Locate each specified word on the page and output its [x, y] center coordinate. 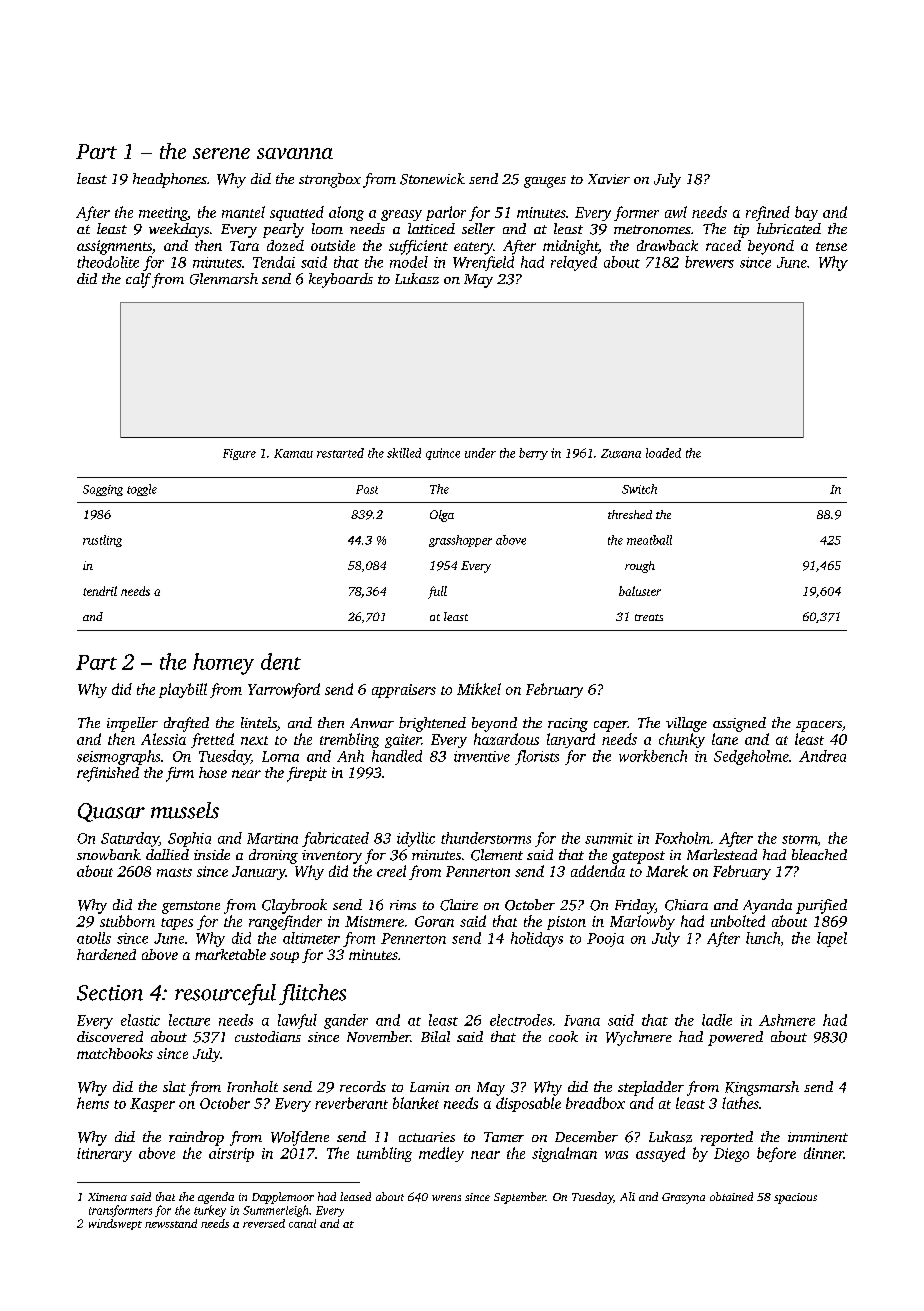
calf [138, 280]
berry [533, 454]
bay [806, 213]
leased [355, 1196]
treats [649, 617]
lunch [763, 938]
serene [221, 153]
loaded [663, 453]
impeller [132, 724]
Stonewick [432, 179]
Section [110, 993]
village [686, 724]
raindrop [196, 1138]
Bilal [435, 1036]
